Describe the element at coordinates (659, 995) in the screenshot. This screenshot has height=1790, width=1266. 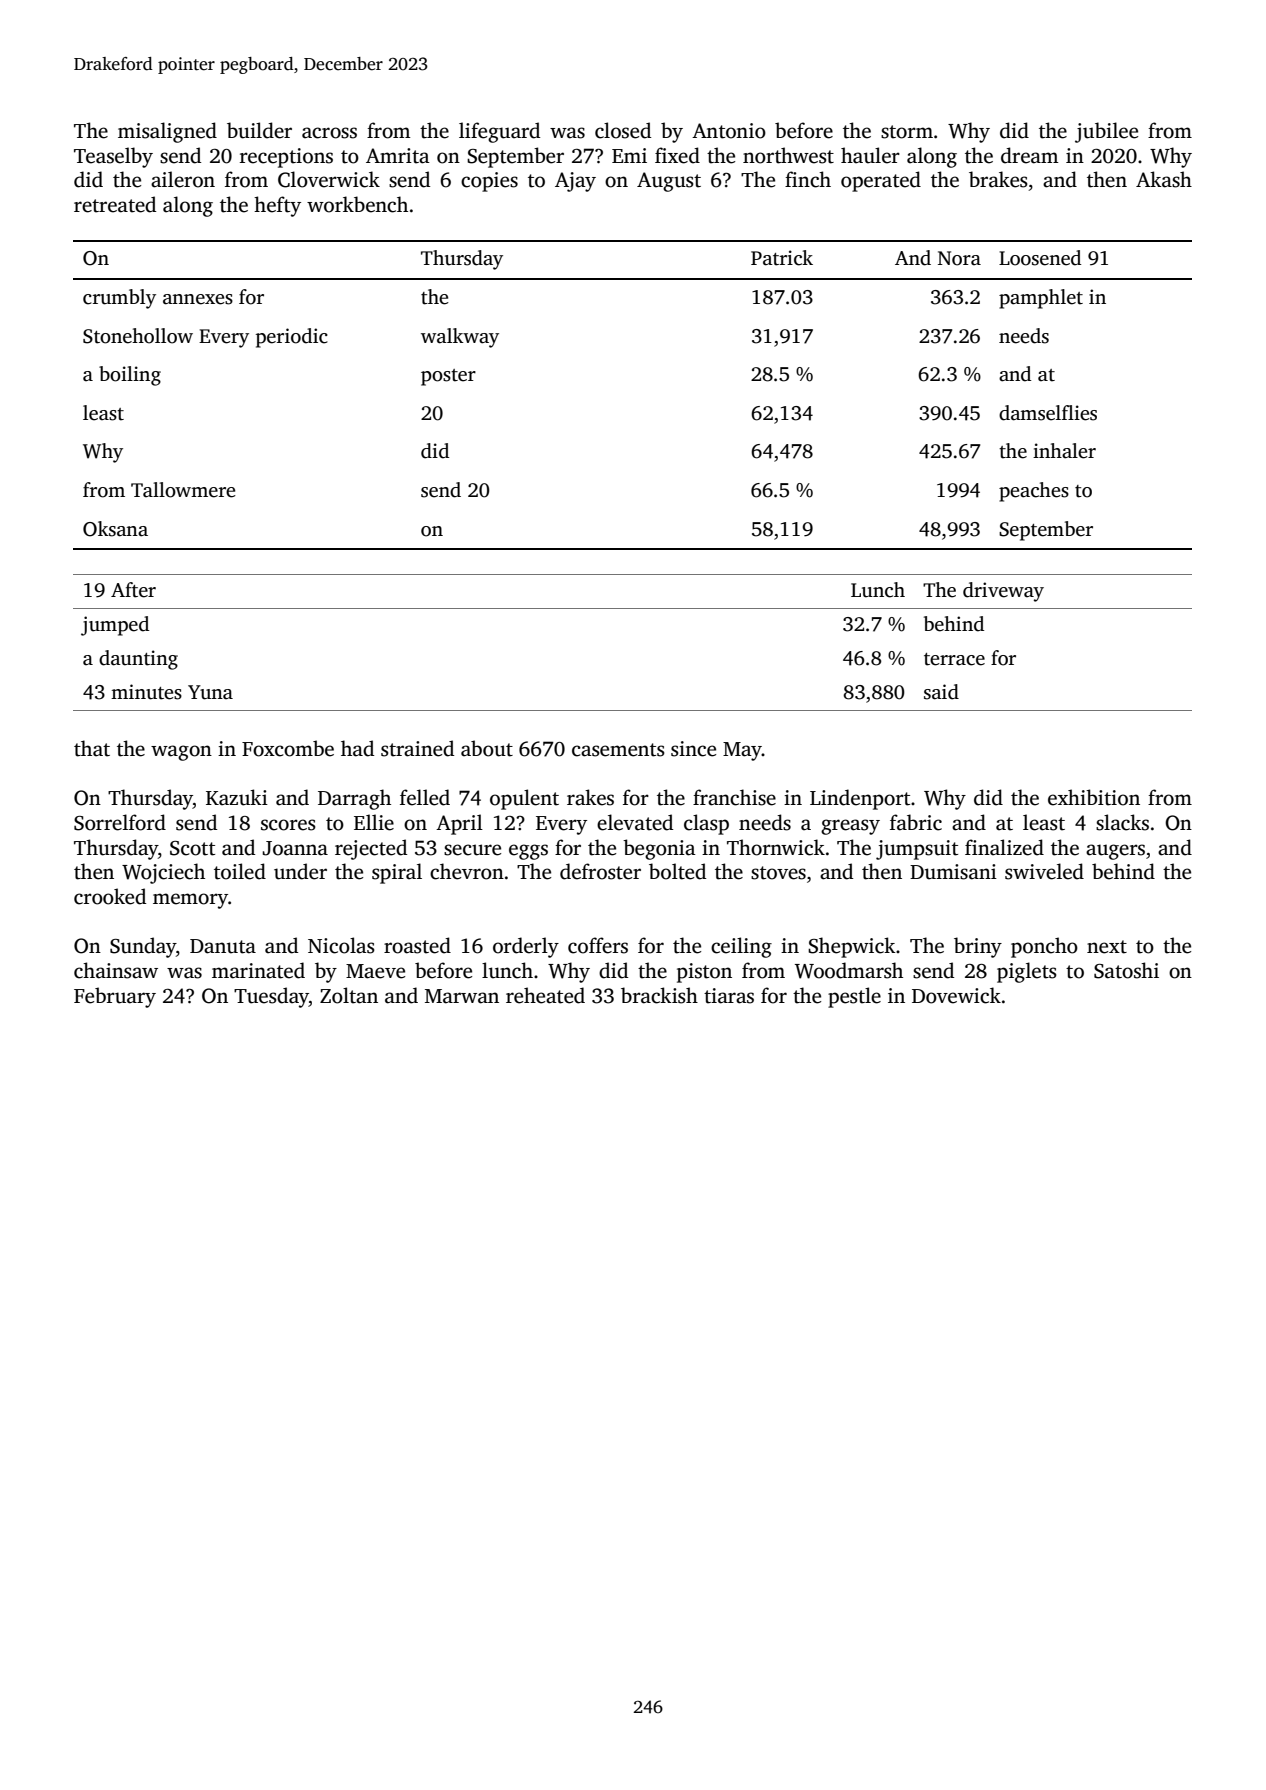
I see `brackish` at that location.
